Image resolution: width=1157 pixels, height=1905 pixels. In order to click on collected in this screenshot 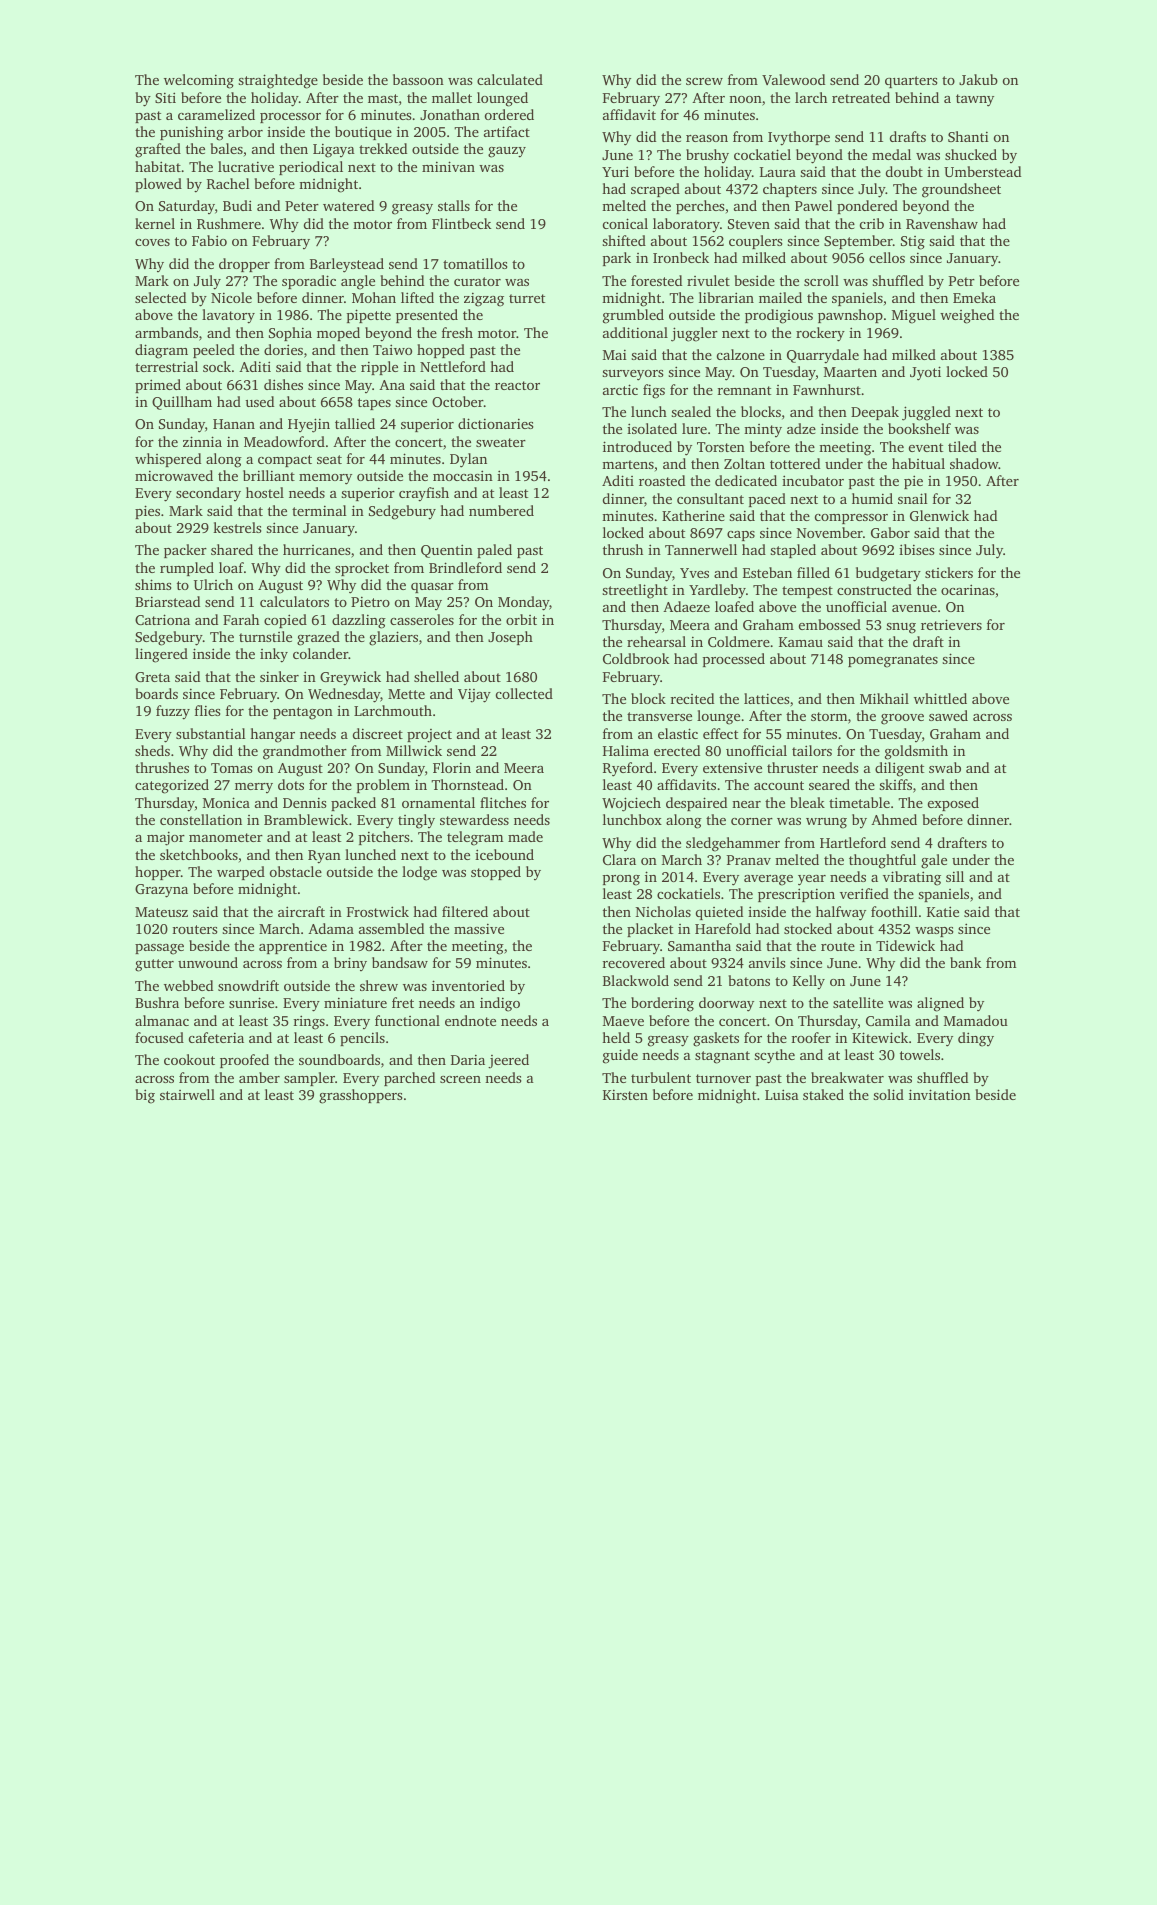, I will do `click(524, 693)`.
